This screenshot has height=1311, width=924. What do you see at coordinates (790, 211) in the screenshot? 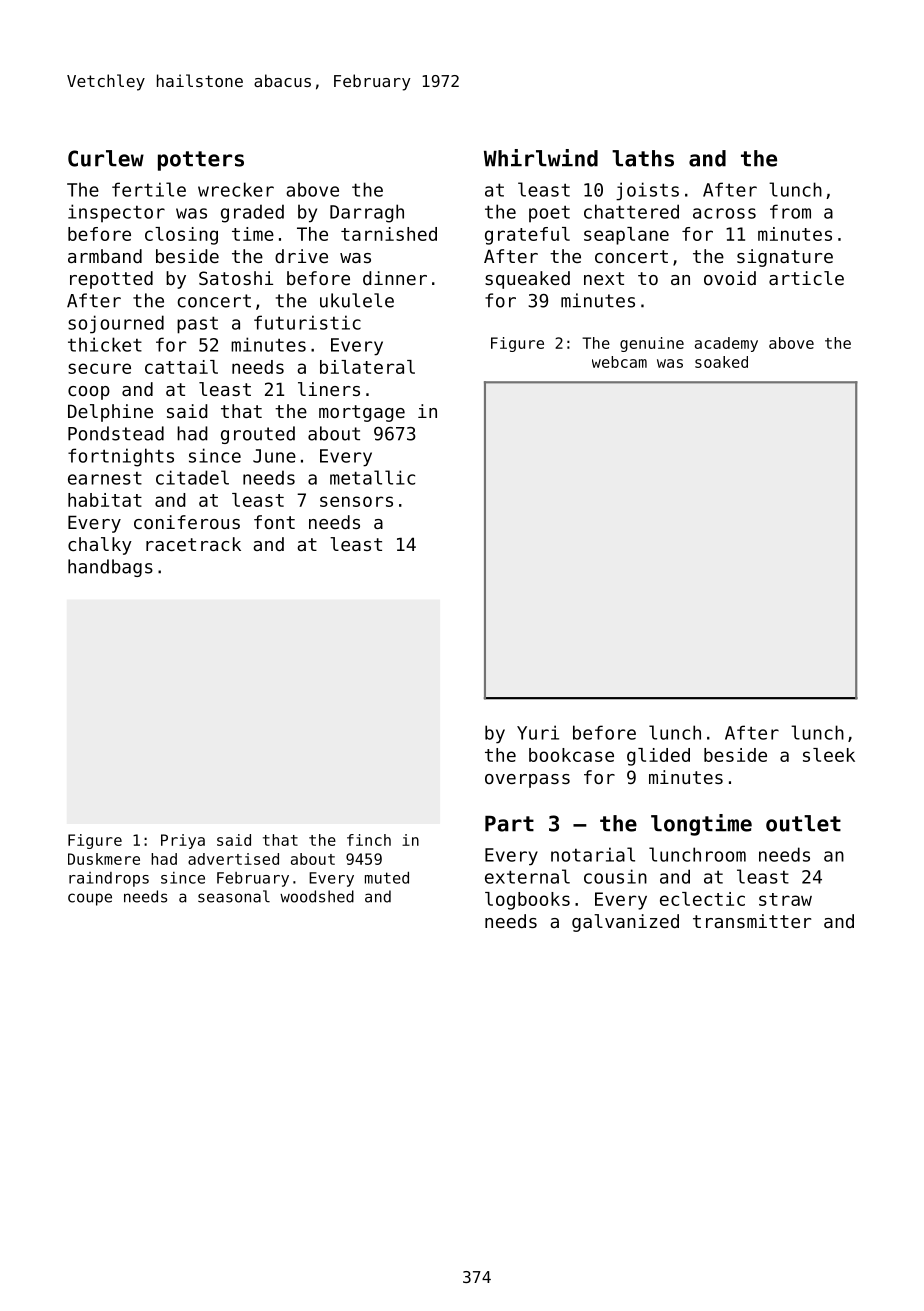
I see `from` at bounding box center [790, 211].
